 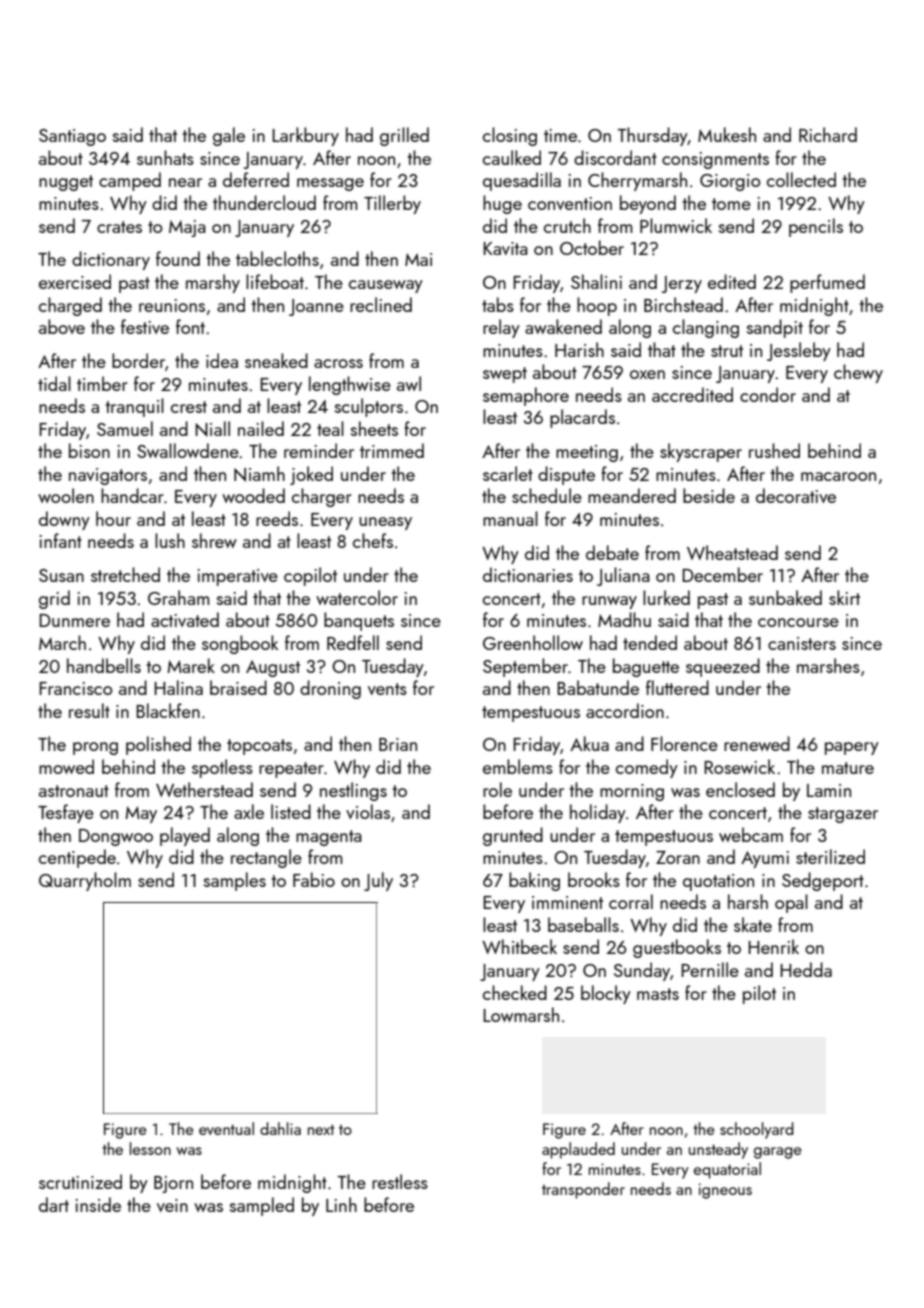 I want to click on Swallowdene, so click(x=188, y=450).
